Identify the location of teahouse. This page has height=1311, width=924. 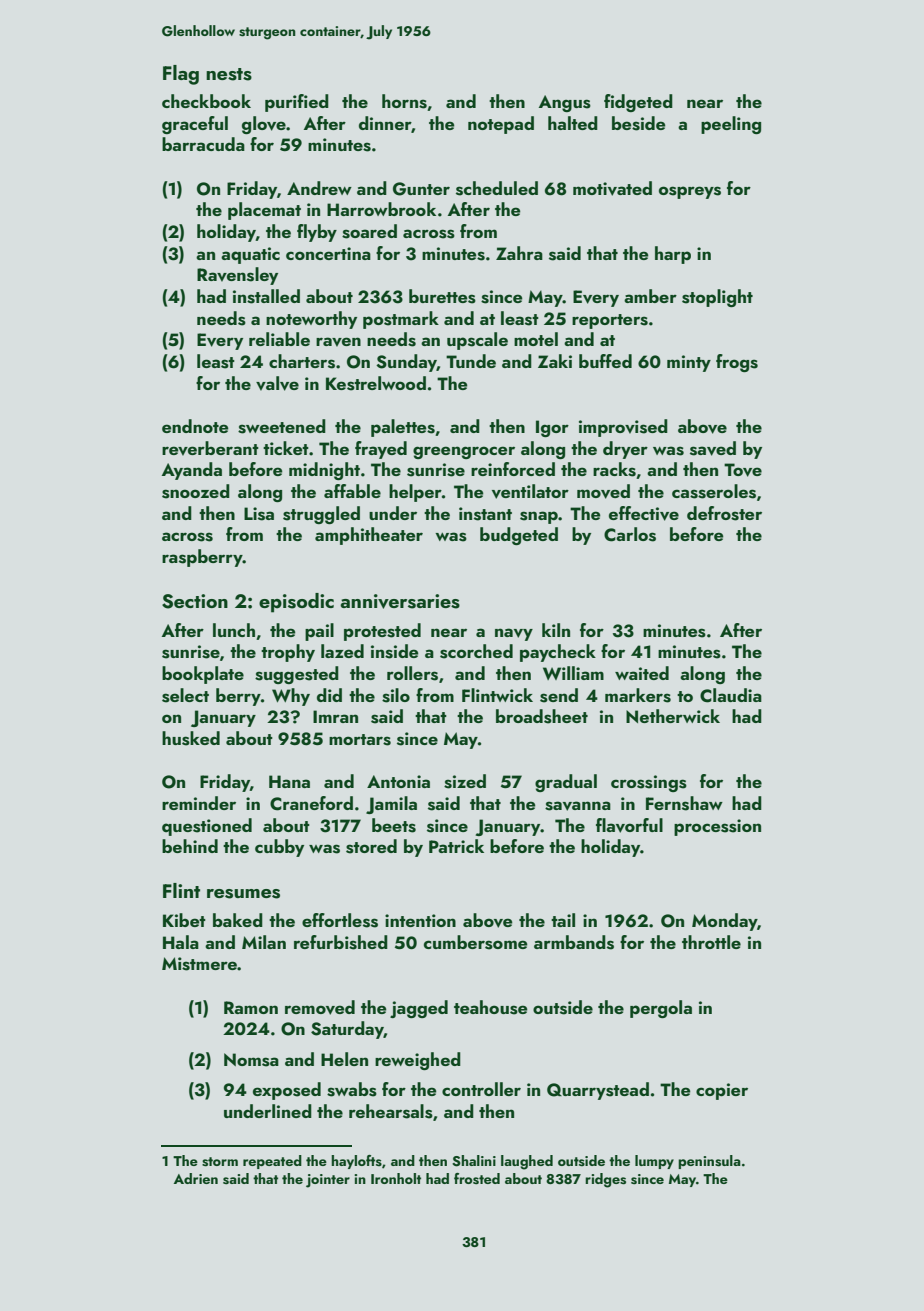
(491, 1007).
